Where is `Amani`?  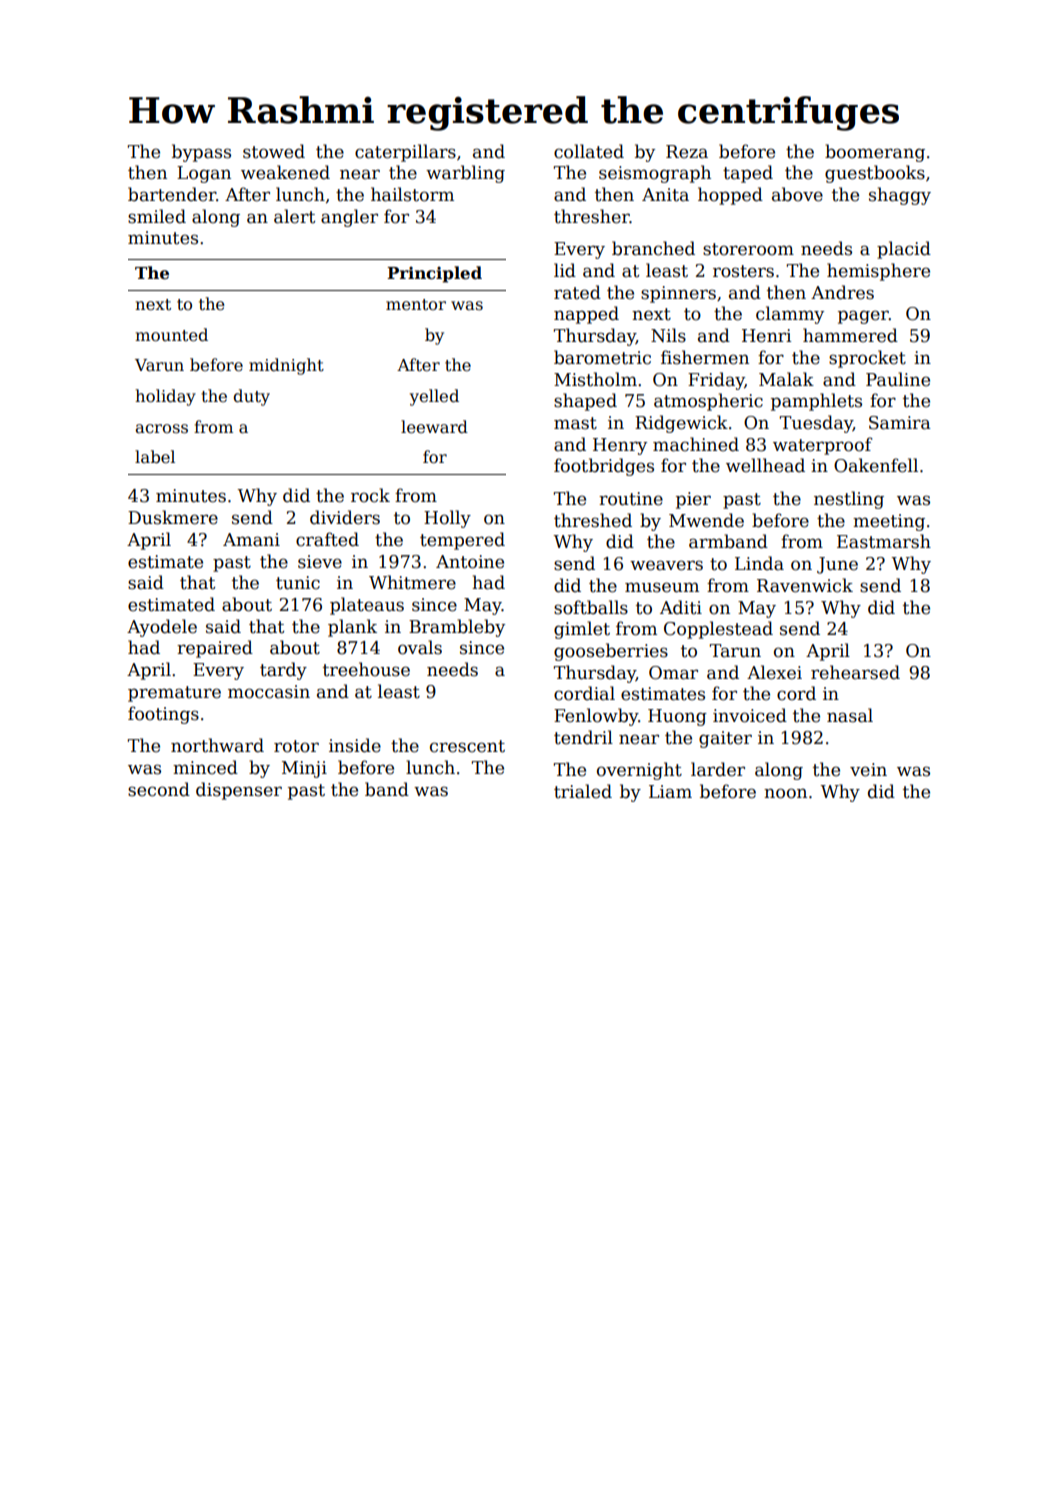
Amani is located at coordinates (251, 540).
